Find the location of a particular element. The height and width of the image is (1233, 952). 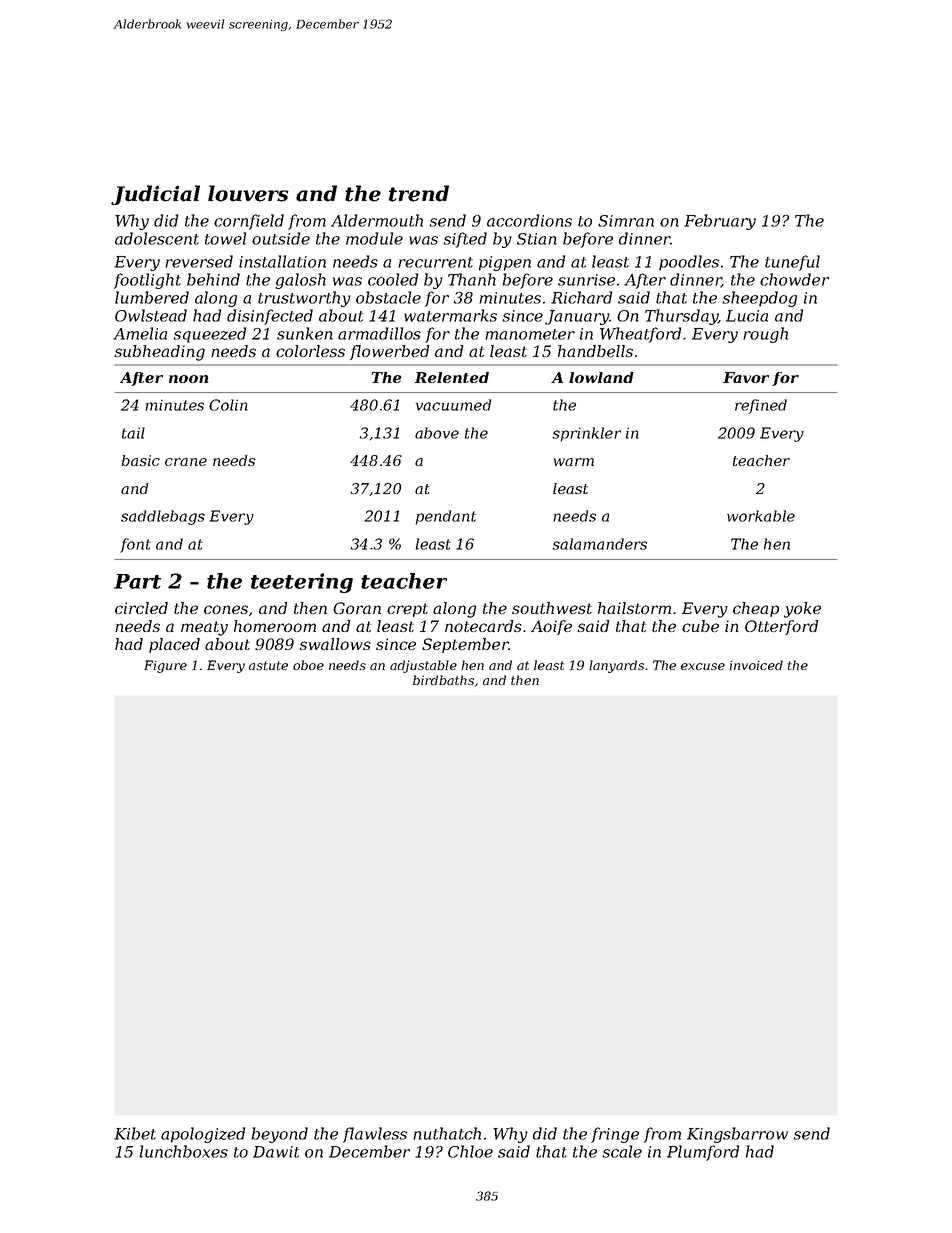

trend is located at coordinates (419, 193).
